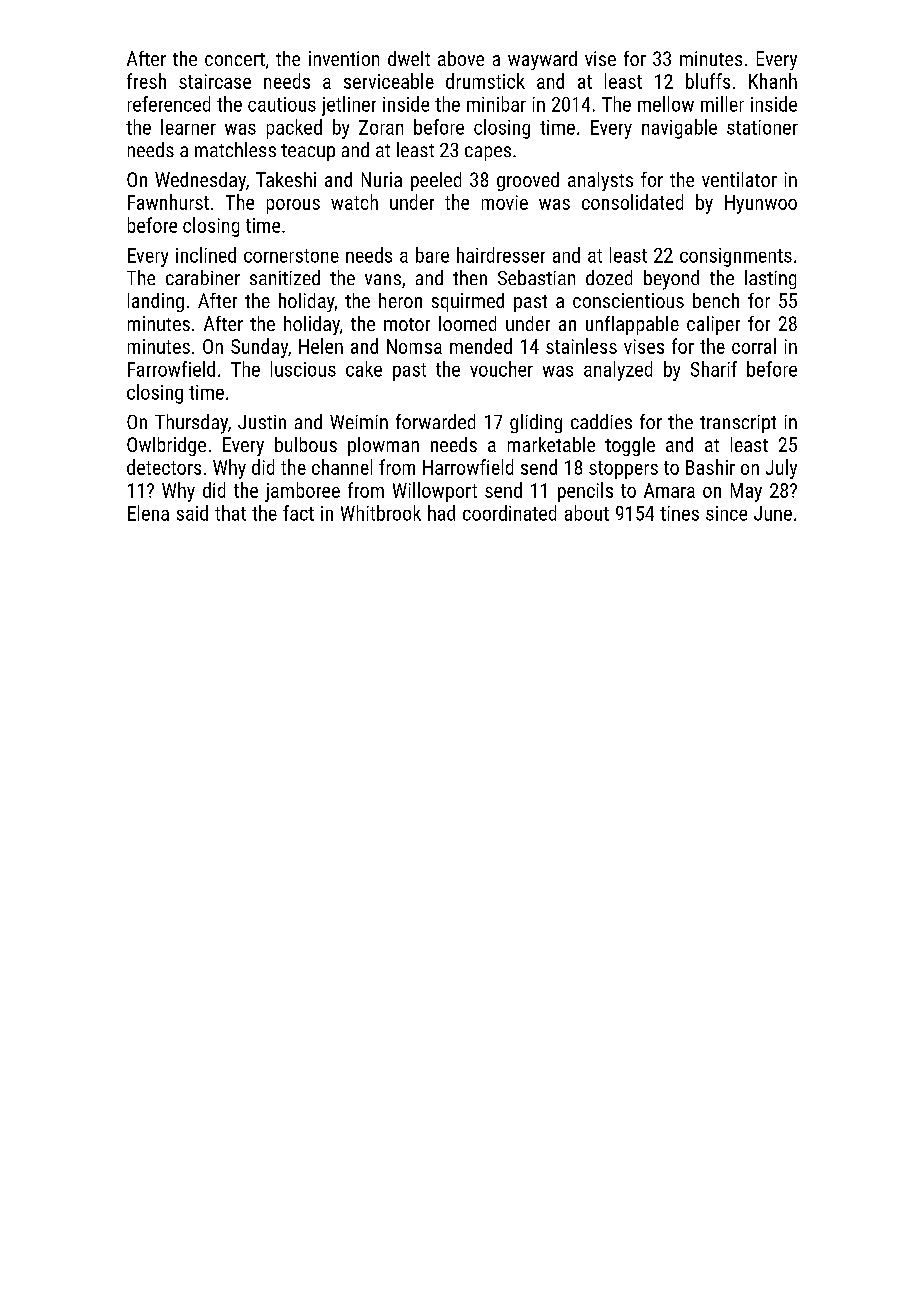  Describe the element at coordinates (773, 81) in the screenshot. I see `Khanh` at that location.
